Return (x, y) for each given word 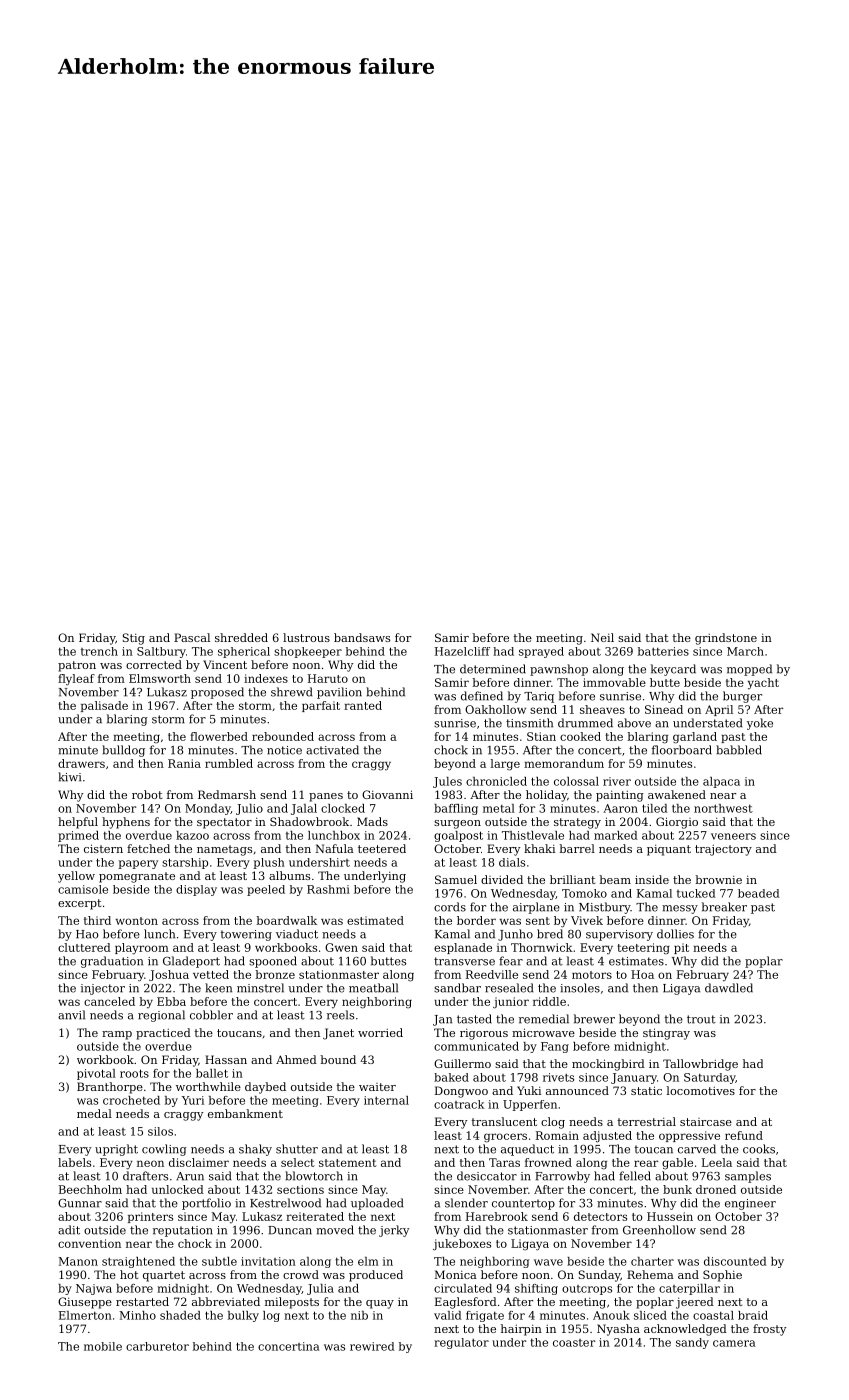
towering (246, 935)
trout (701, 1019)
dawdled (729, 988)
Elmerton (85, 1315)
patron (77, 666)
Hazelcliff (462, 651)
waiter (377, 1087)
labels (74, 1162)
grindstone (726, 639)
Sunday (599, 1276)
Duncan (290, 1230)
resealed (509, 988)
